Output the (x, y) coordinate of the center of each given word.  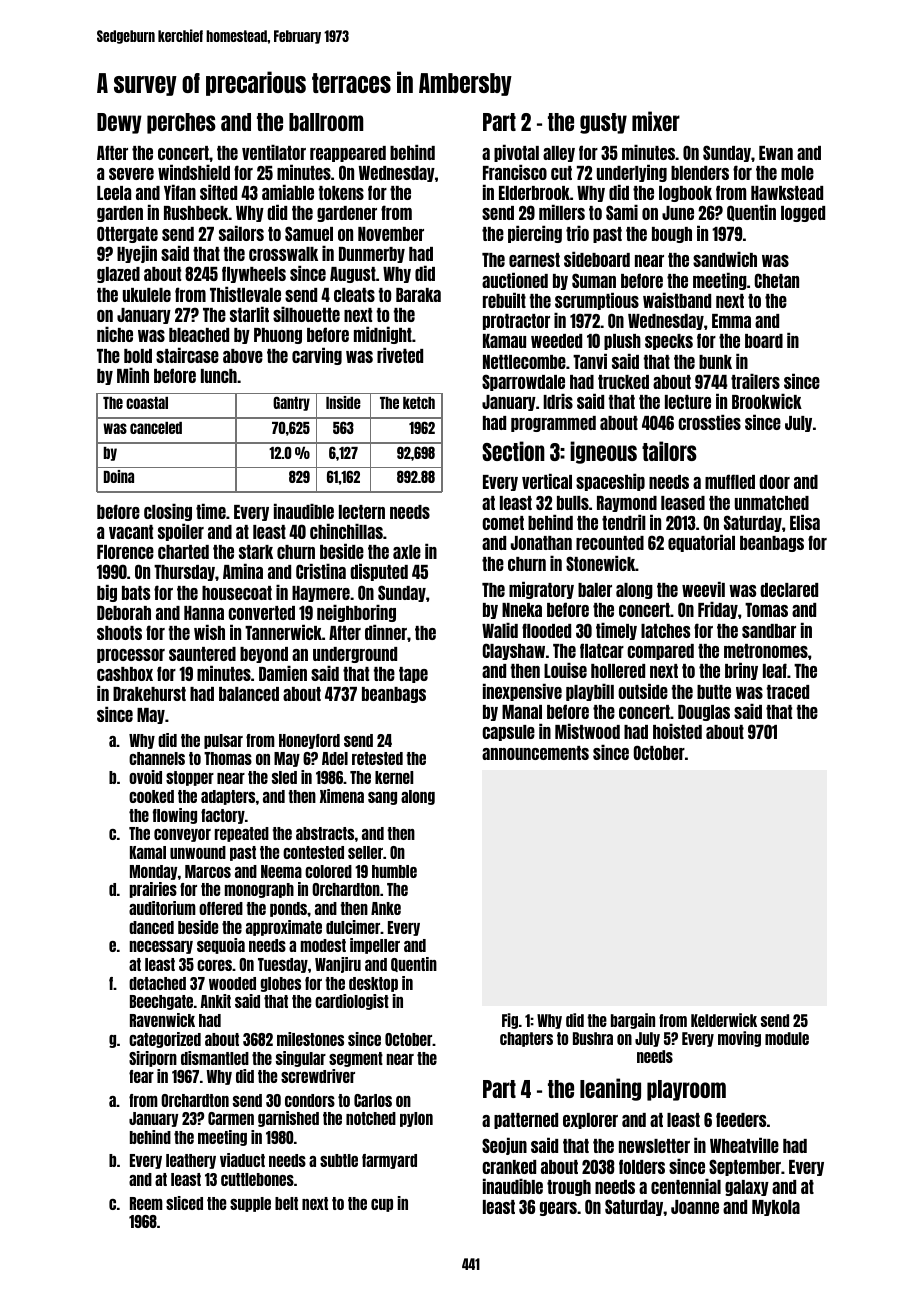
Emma (731, 321)
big (107, 593)
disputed (379, 572)
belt (286, 1203)
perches (181, 123)
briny (741, 671)
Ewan (776, 153)
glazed (118, 275)
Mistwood (587, 731)
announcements (535, 753)
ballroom (326, 122)
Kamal (148, 852)
